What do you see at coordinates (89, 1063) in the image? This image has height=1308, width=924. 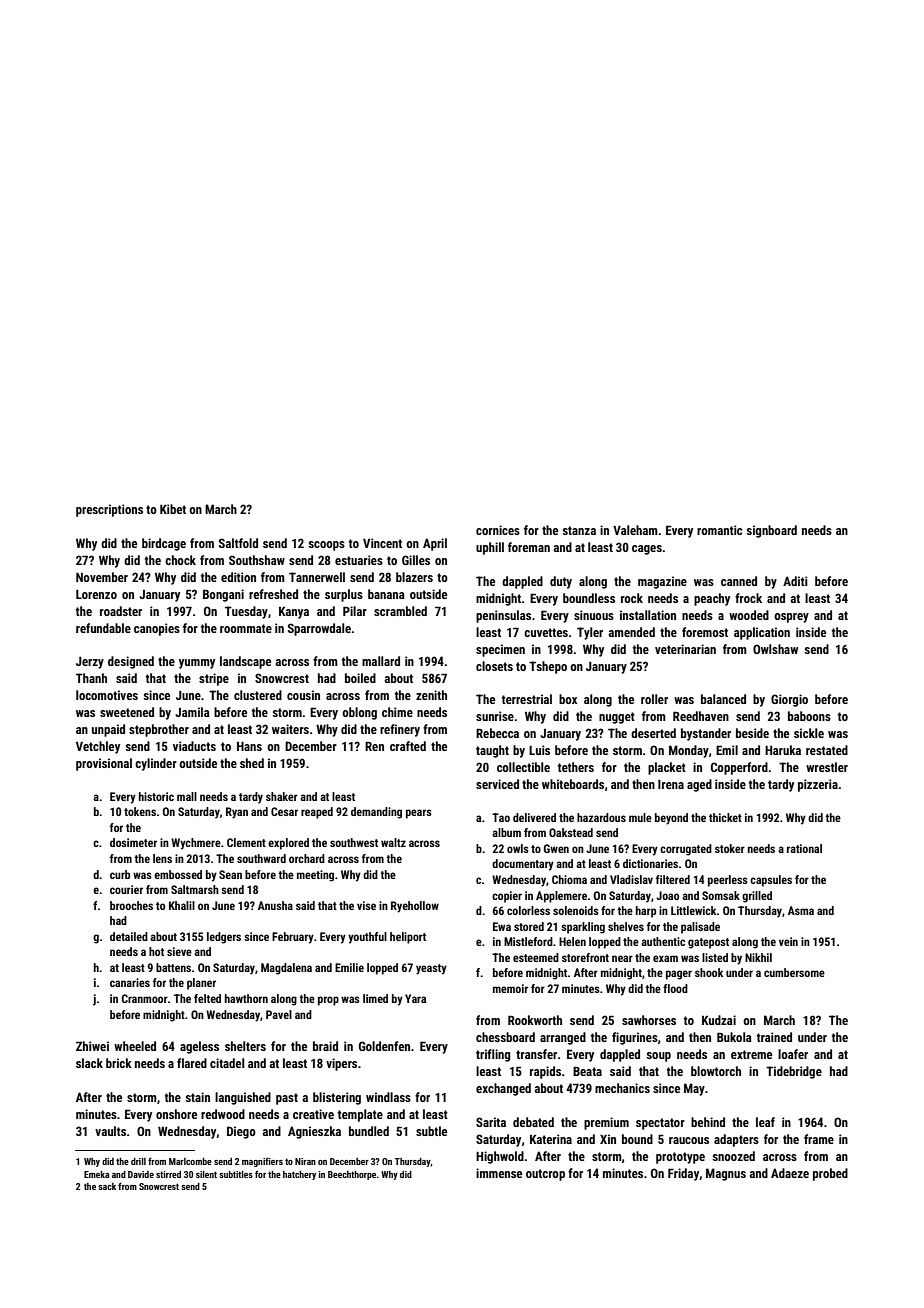 I see `slack` at bounding box center [89, 1063].
